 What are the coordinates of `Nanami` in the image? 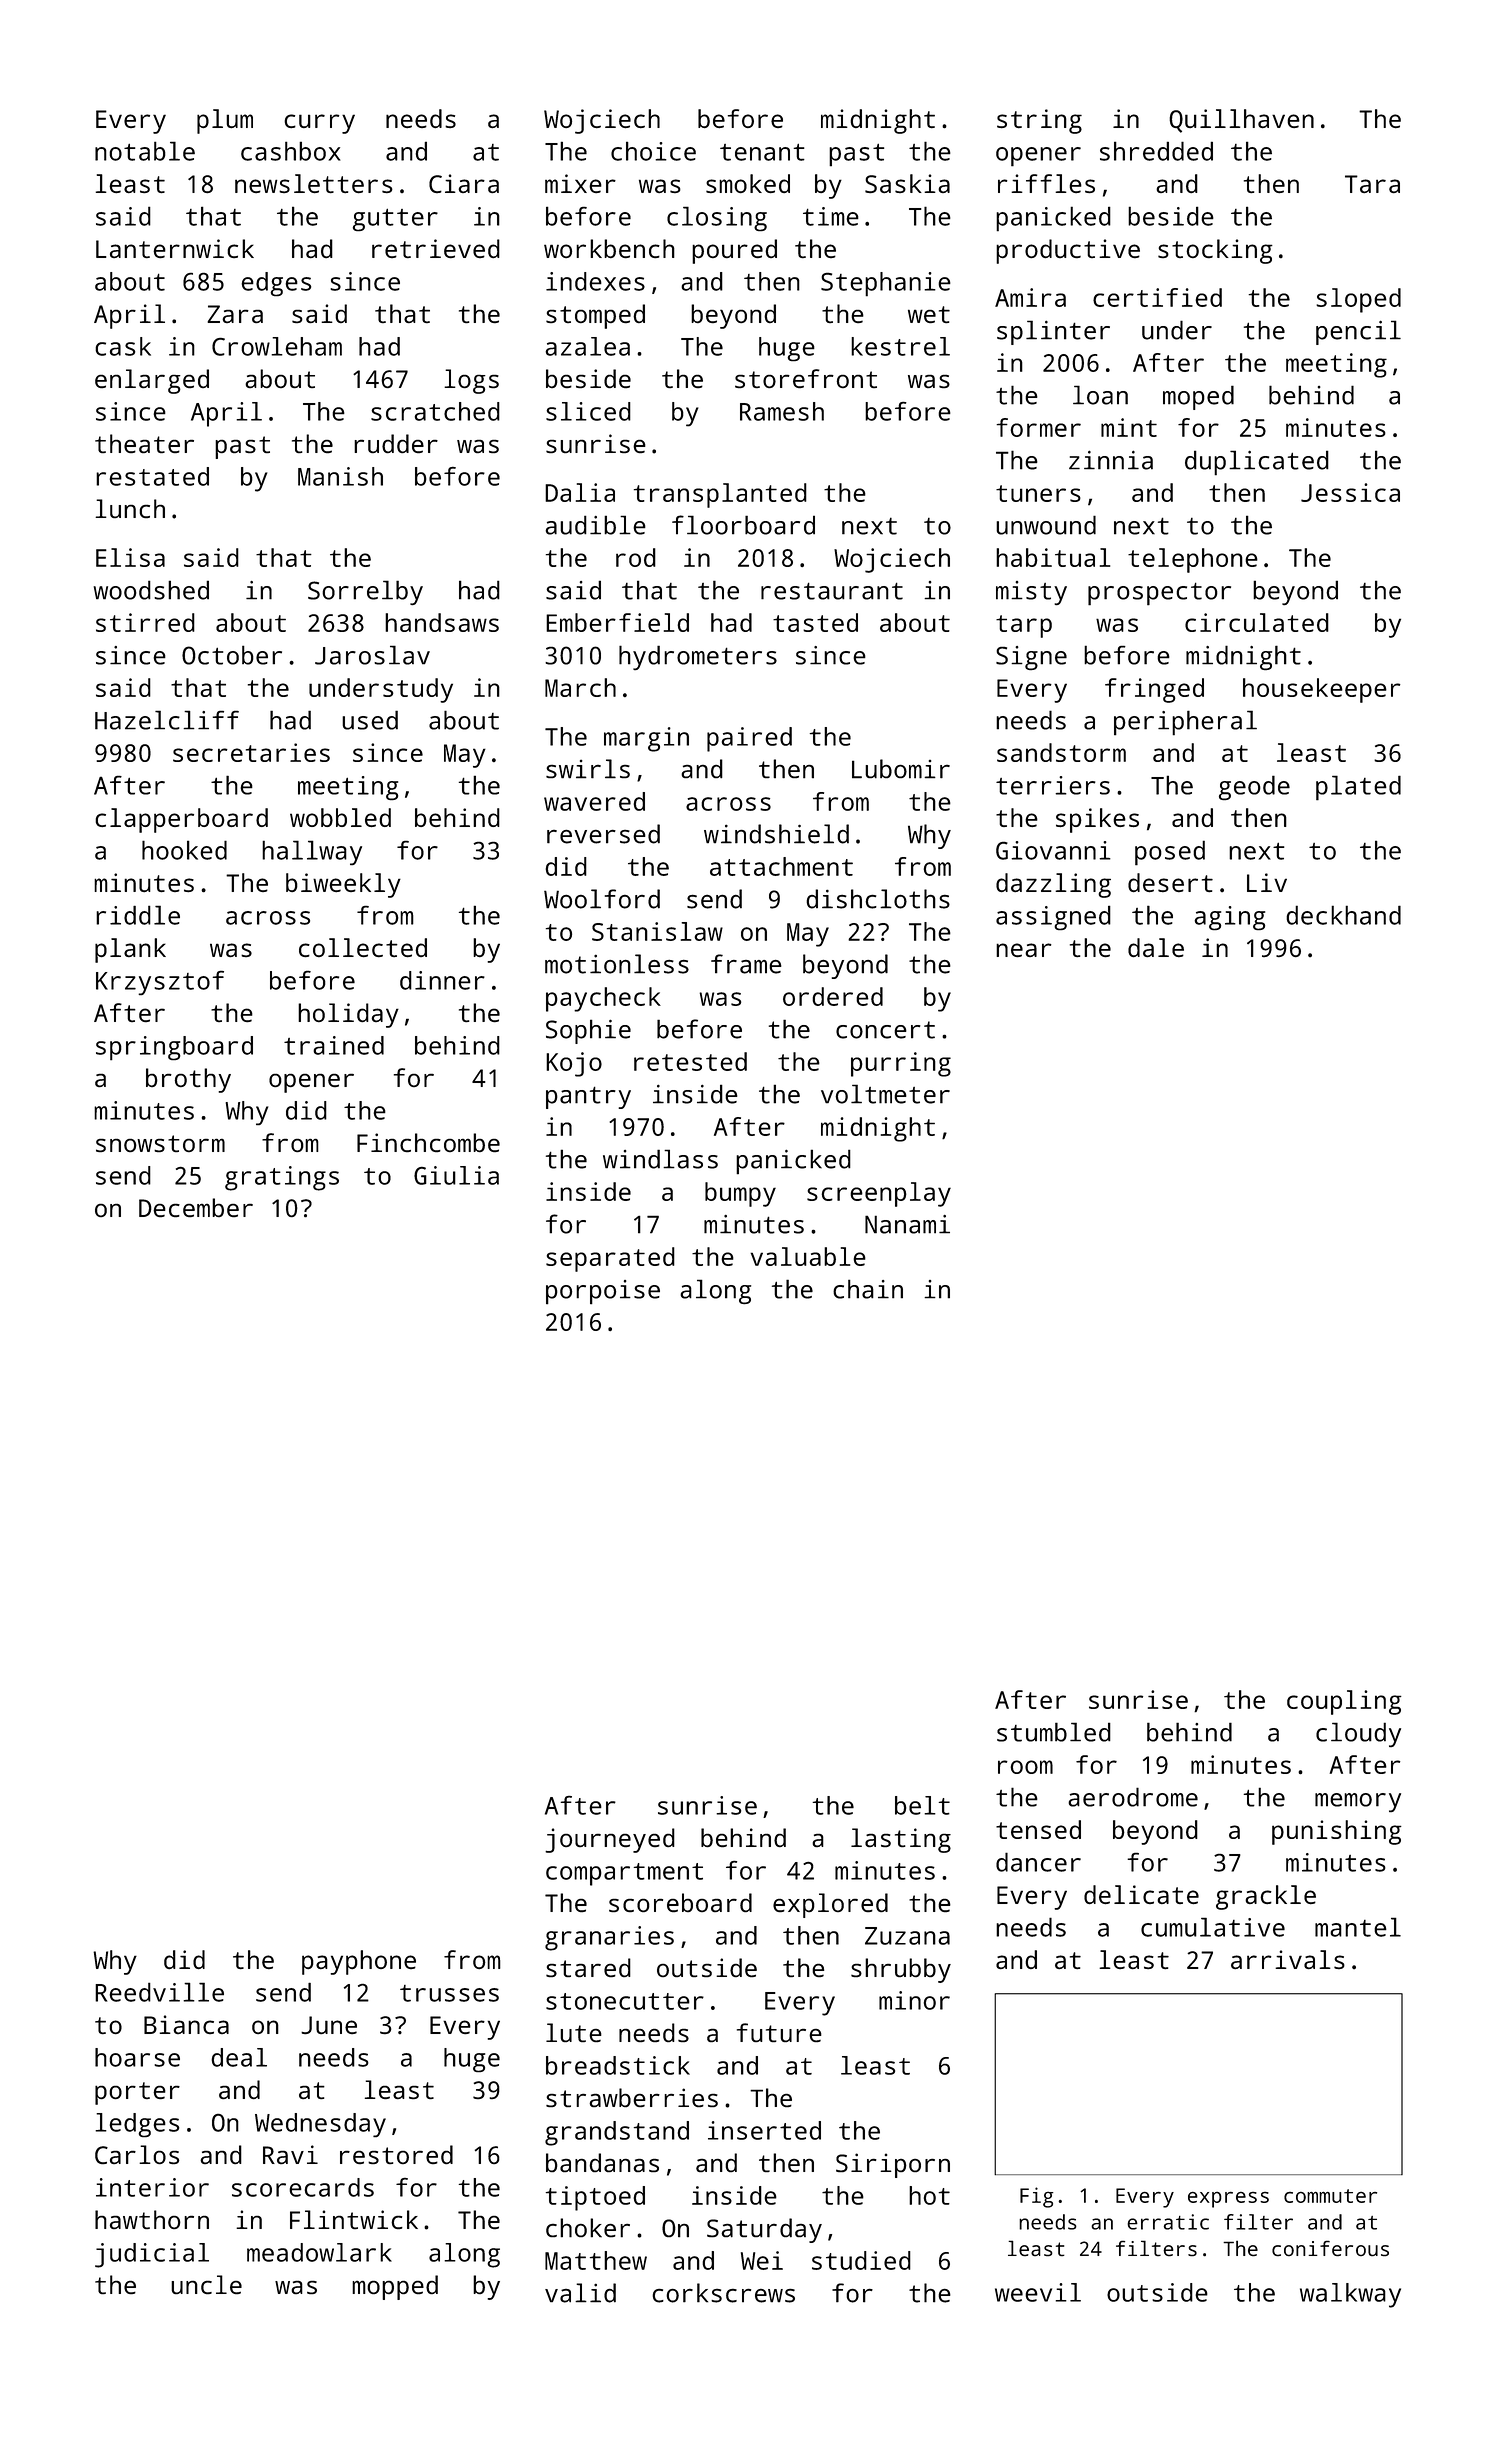 It's located at (907, 1224).
